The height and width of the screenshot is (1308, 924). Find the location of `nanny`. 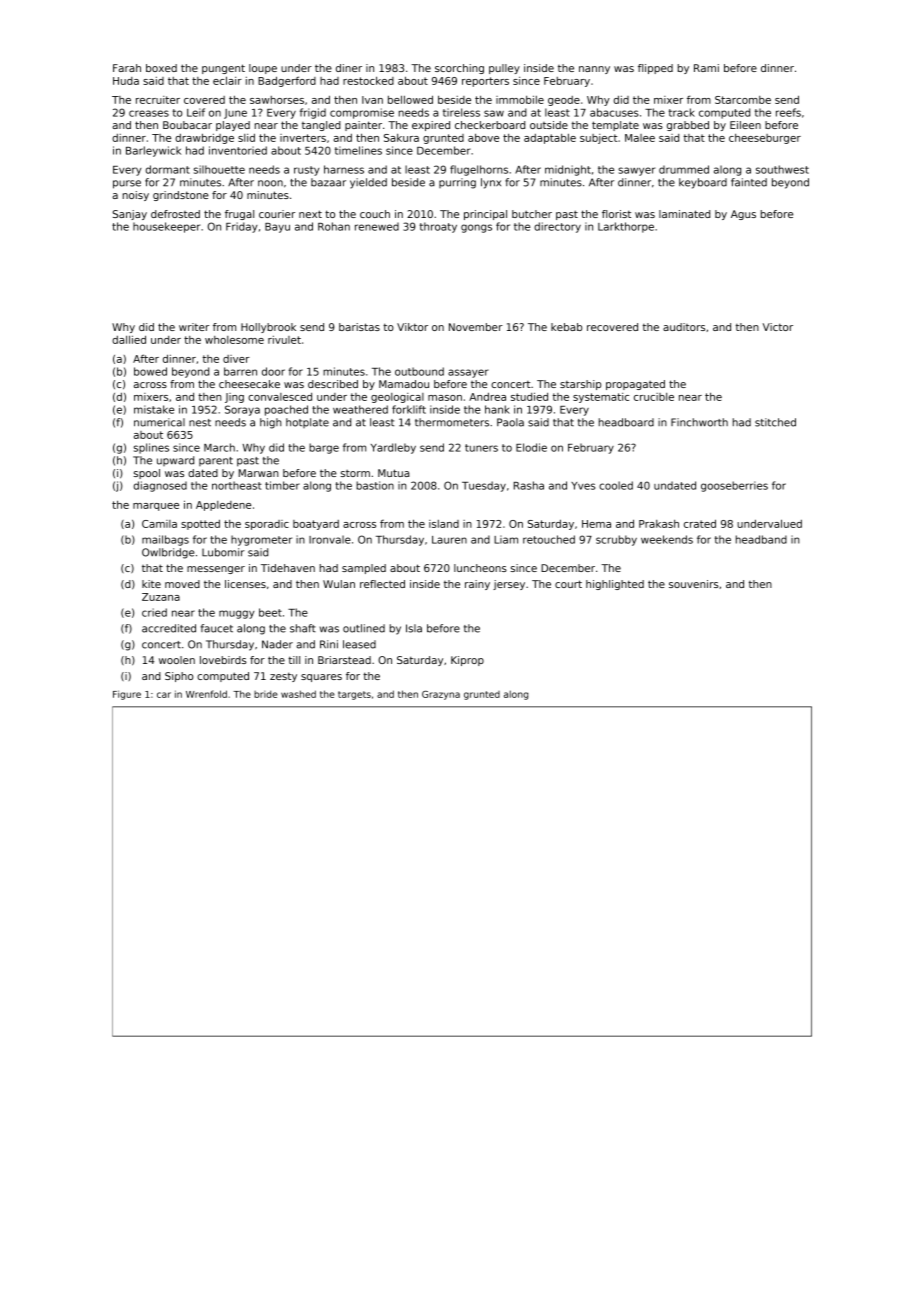

nanny is located at coordinates (594, 70).
